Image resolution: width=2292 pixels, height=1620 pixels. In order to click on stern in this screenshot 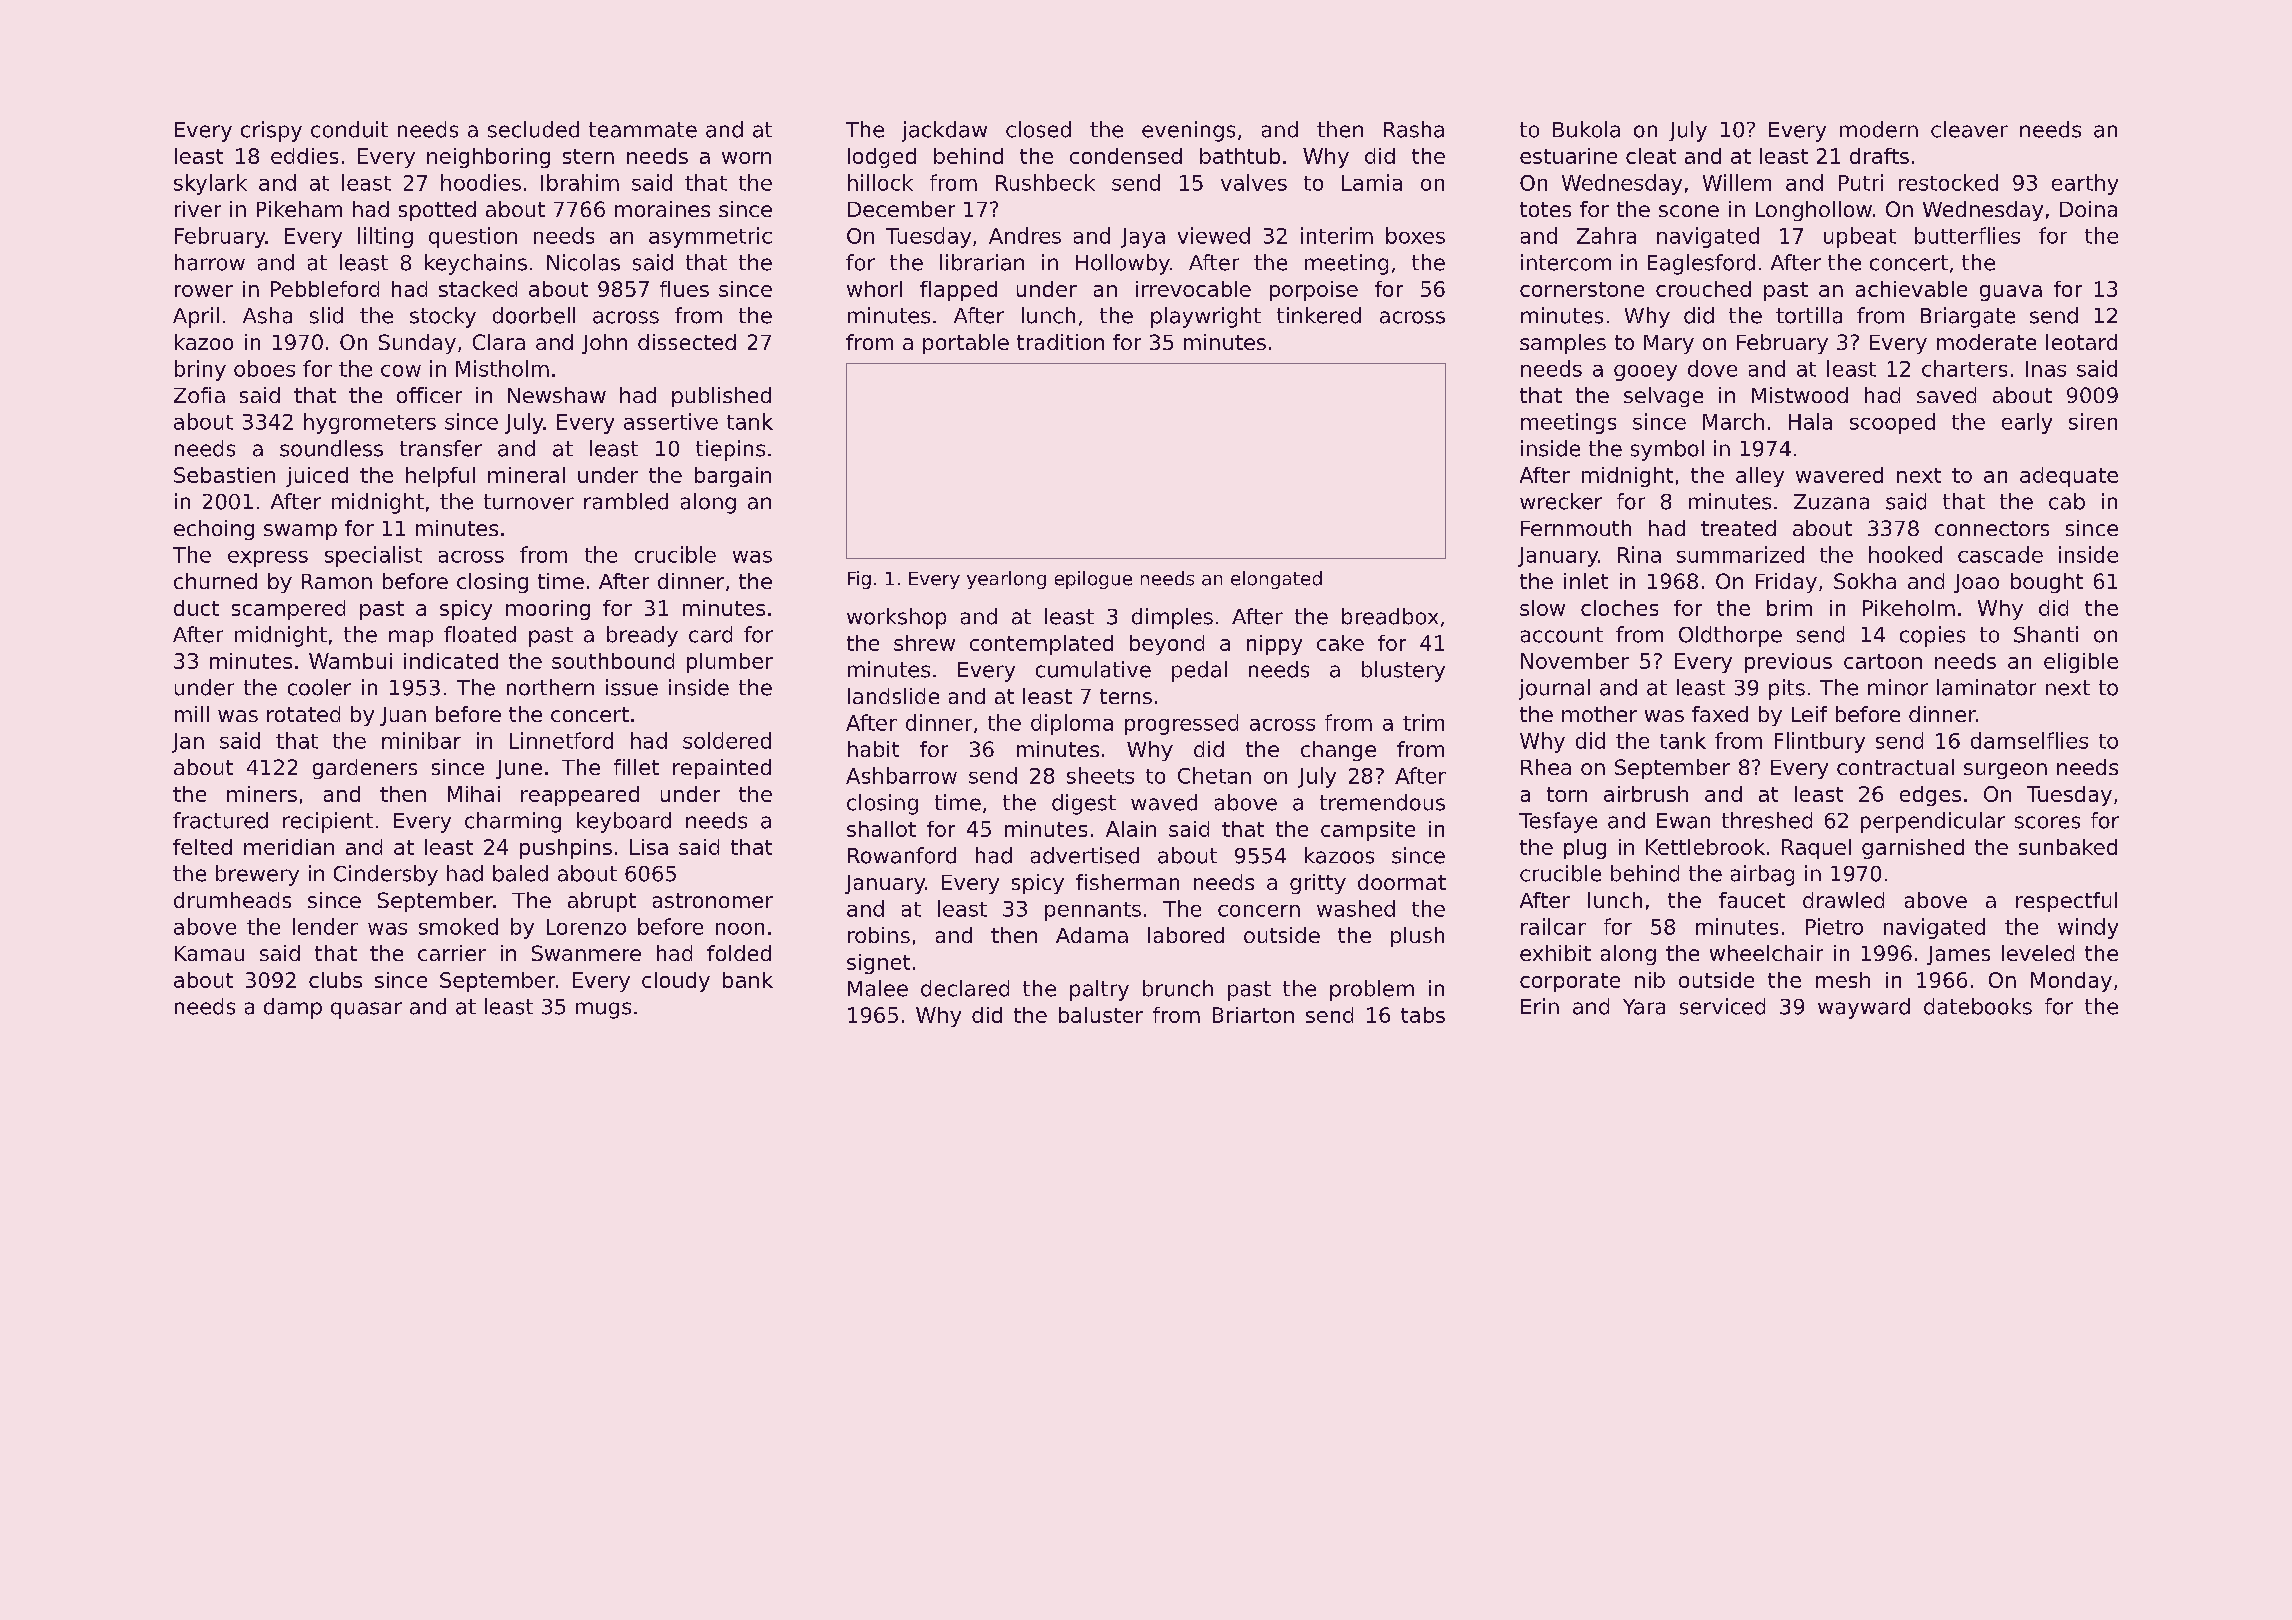, I will do `click(588, 156)`.
